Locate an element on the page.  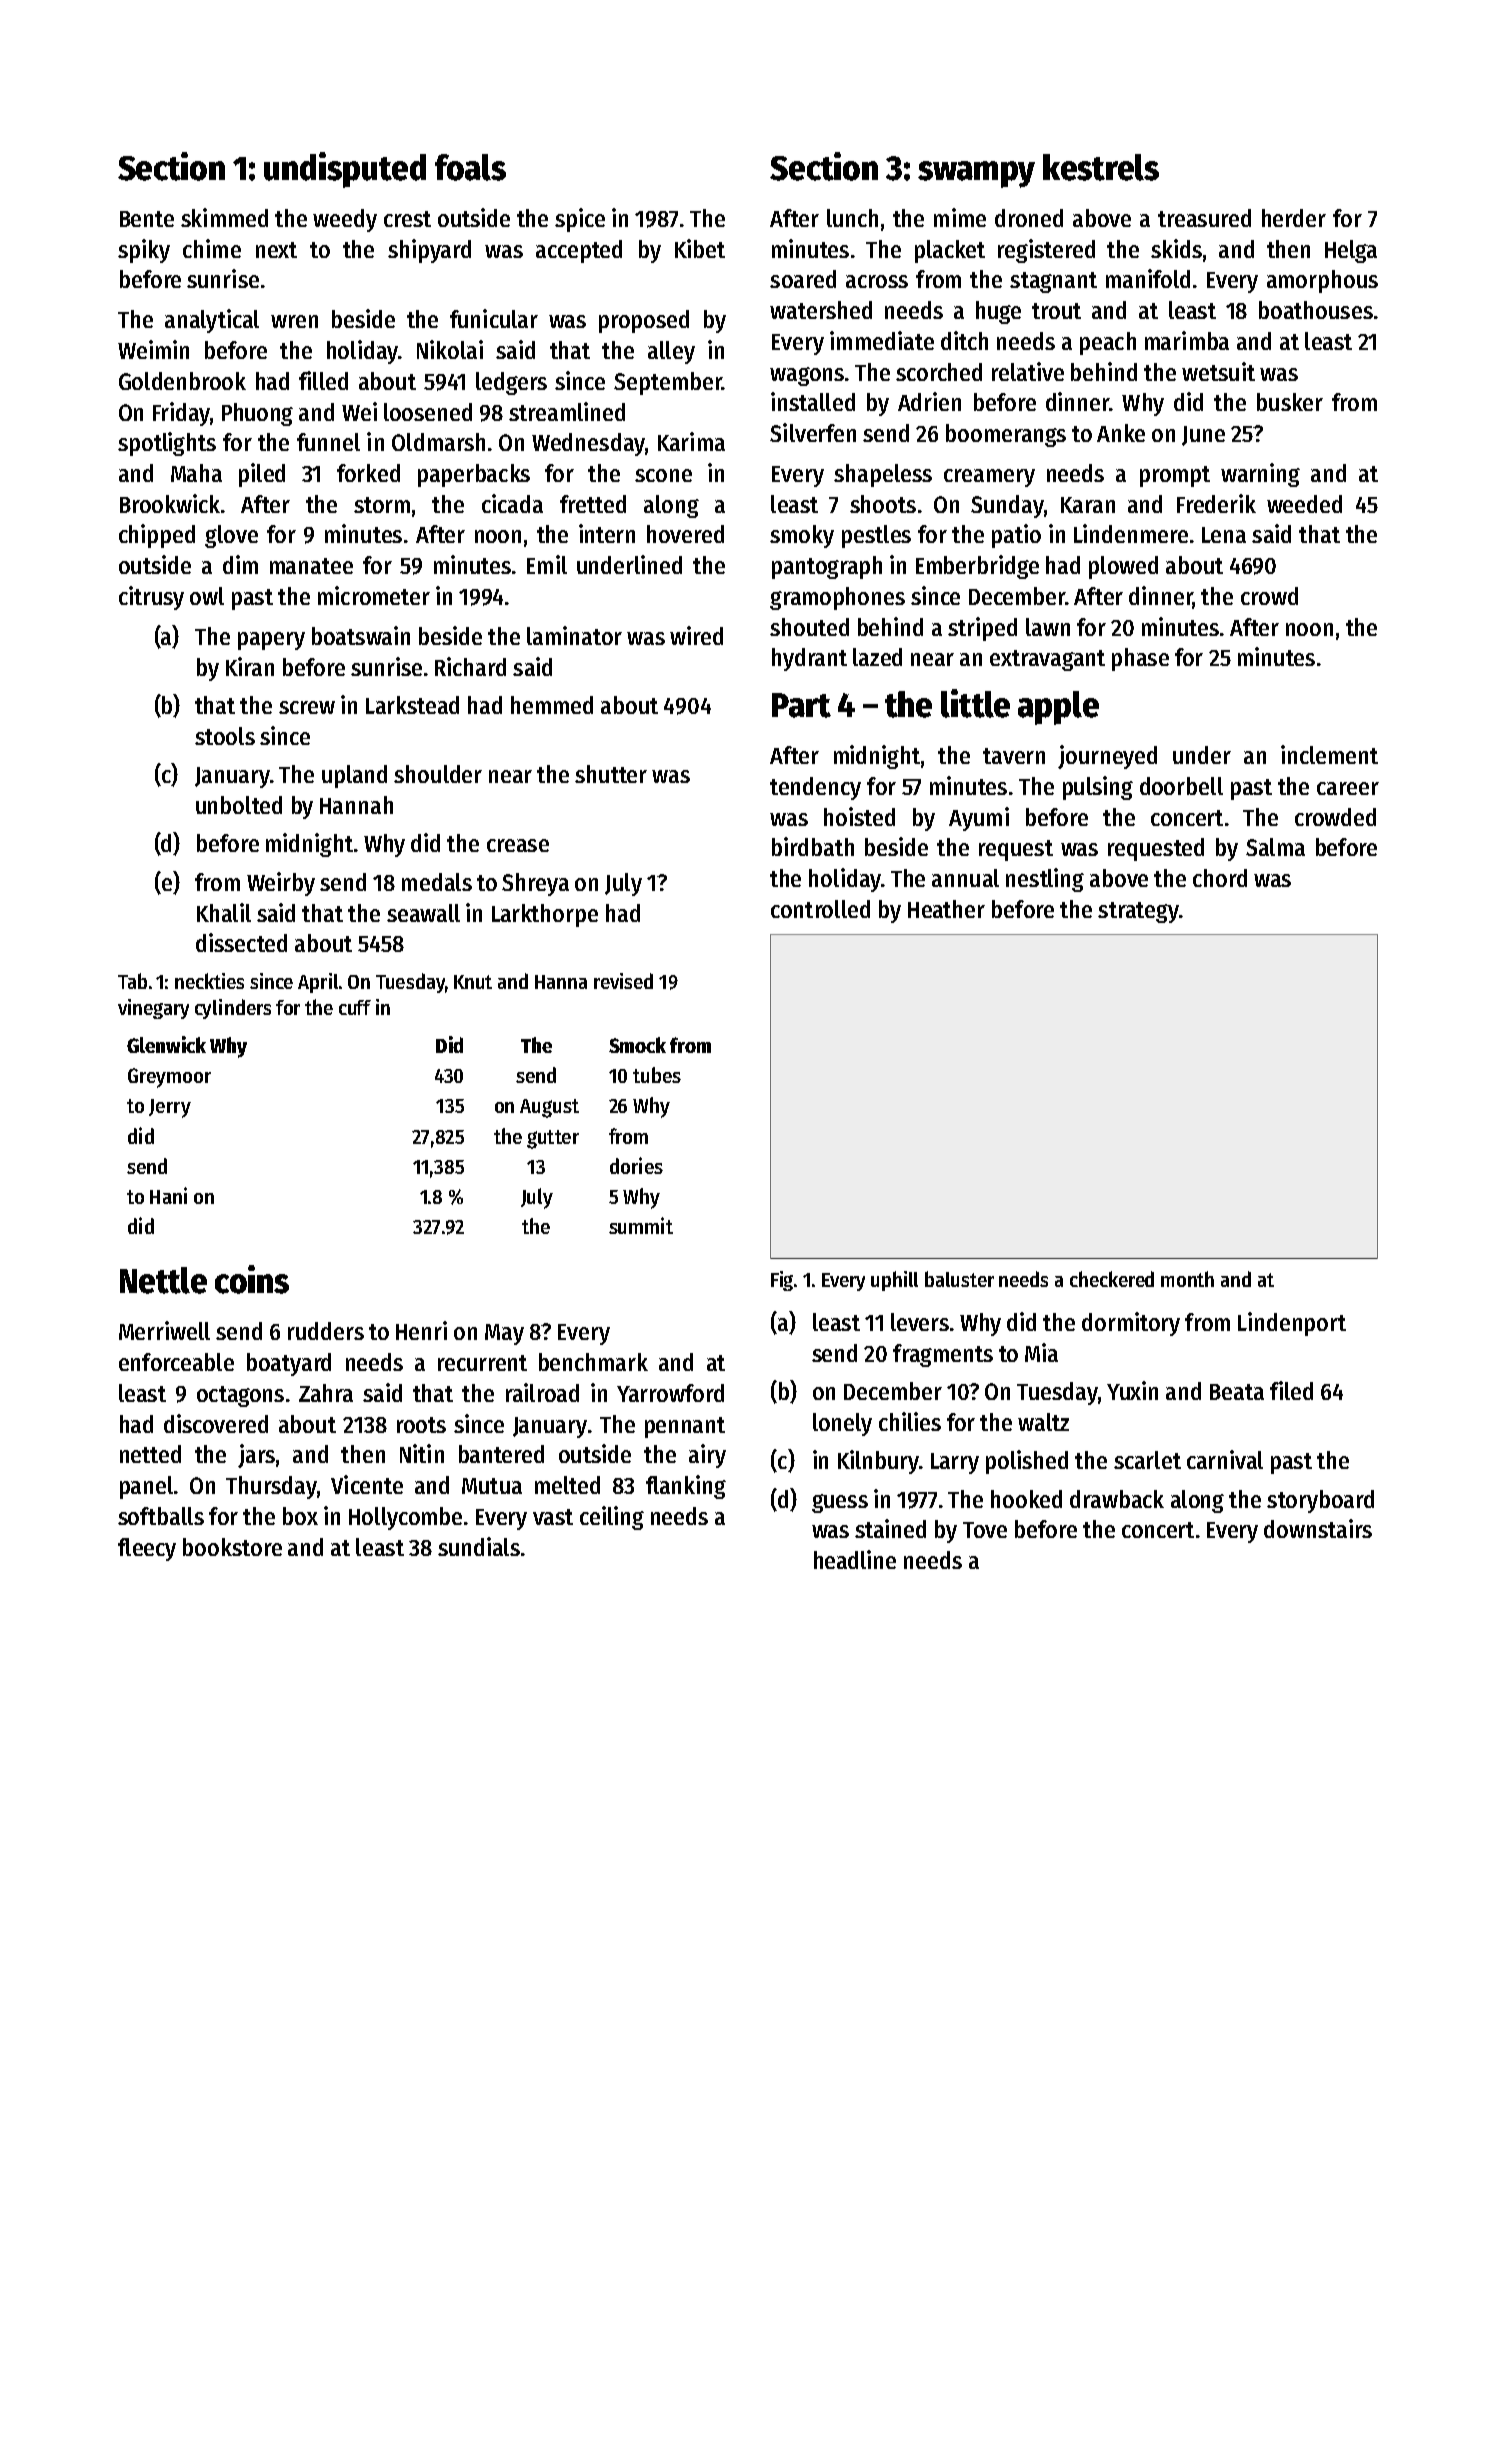
hemmed is located at coordinates (552, 705).
